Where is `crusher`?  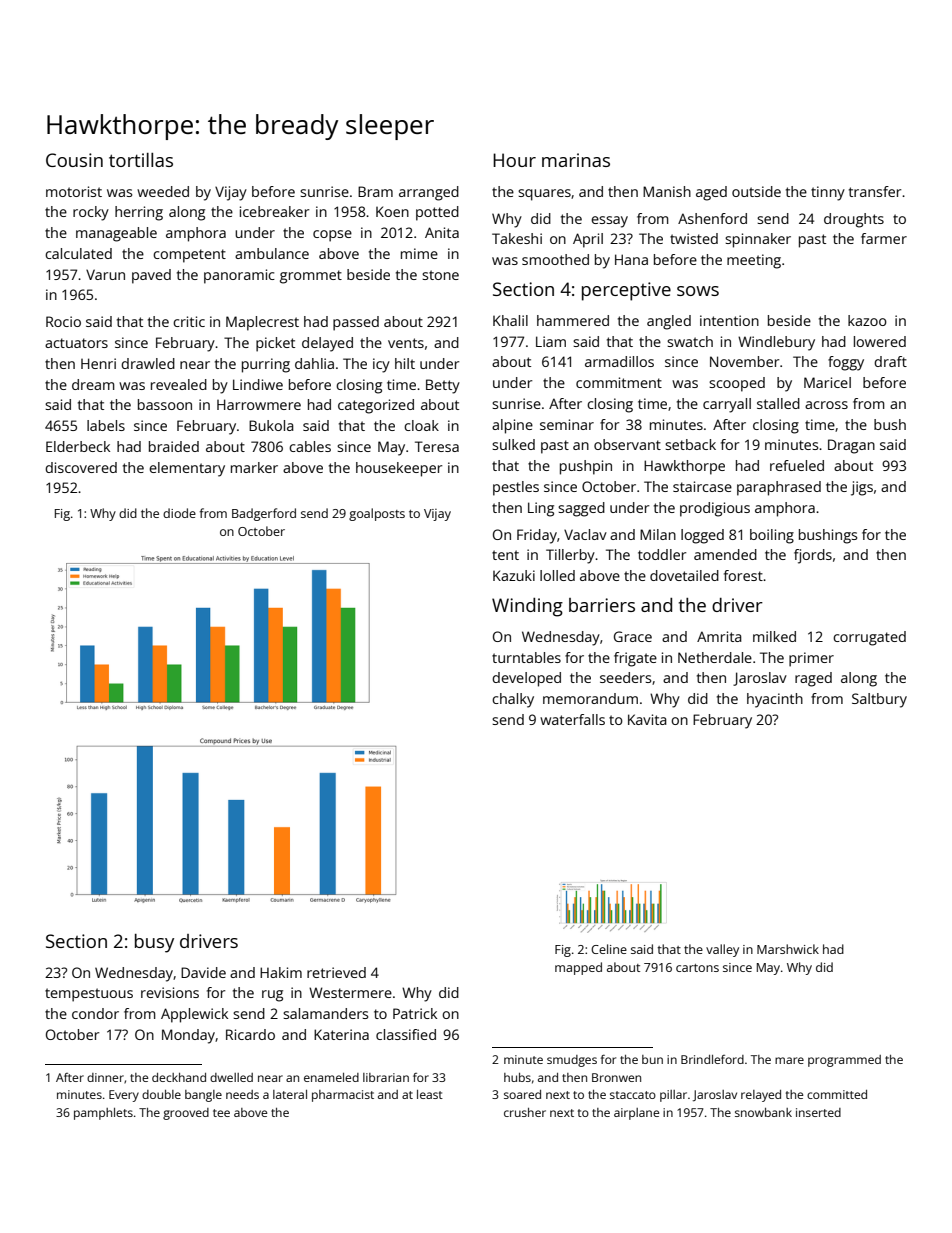
crusher is located at coordinates (525, 1112).
